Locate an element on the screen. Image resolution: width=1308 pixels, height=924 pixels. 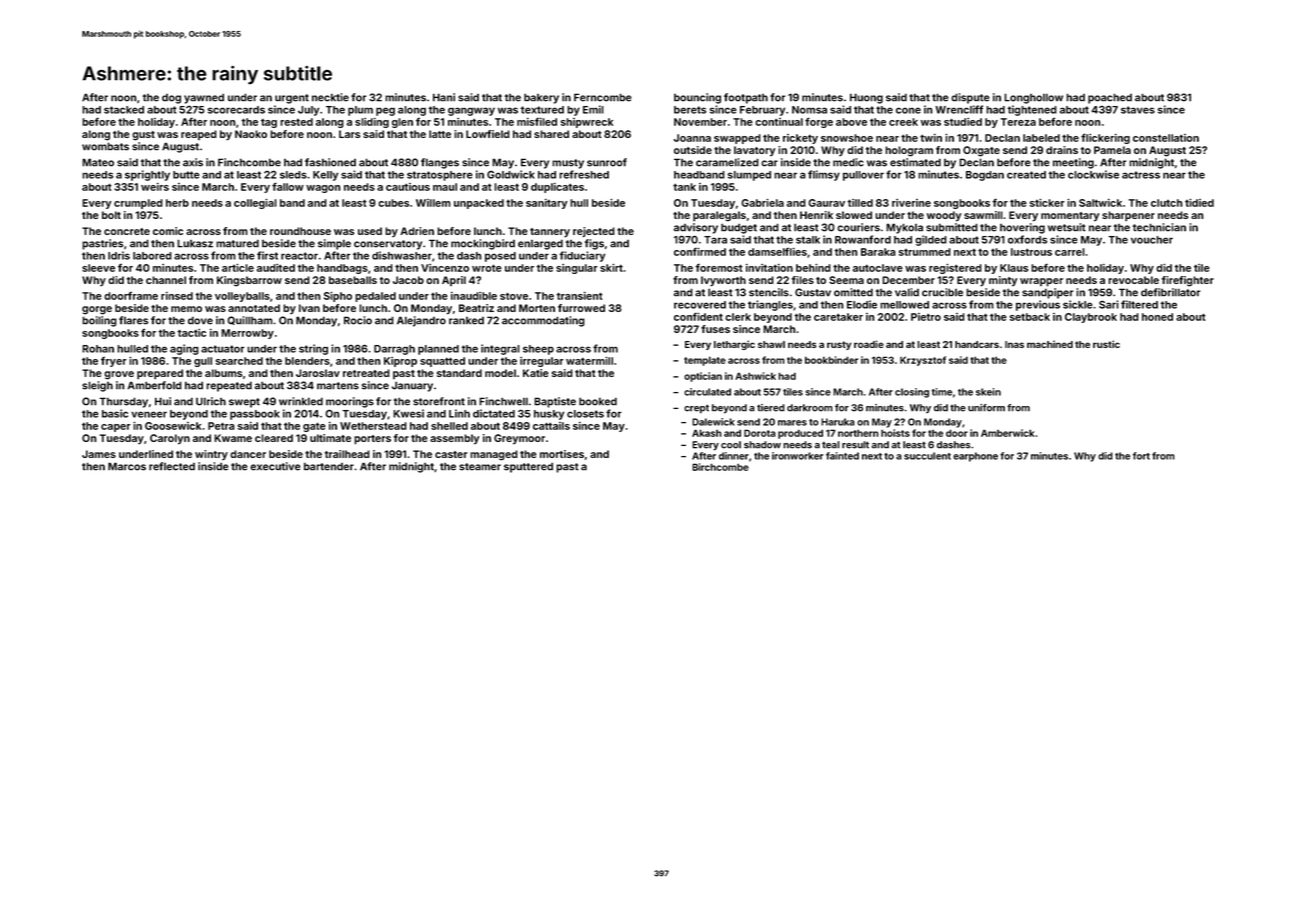
caramelized is located at coordinates (727, 162).
